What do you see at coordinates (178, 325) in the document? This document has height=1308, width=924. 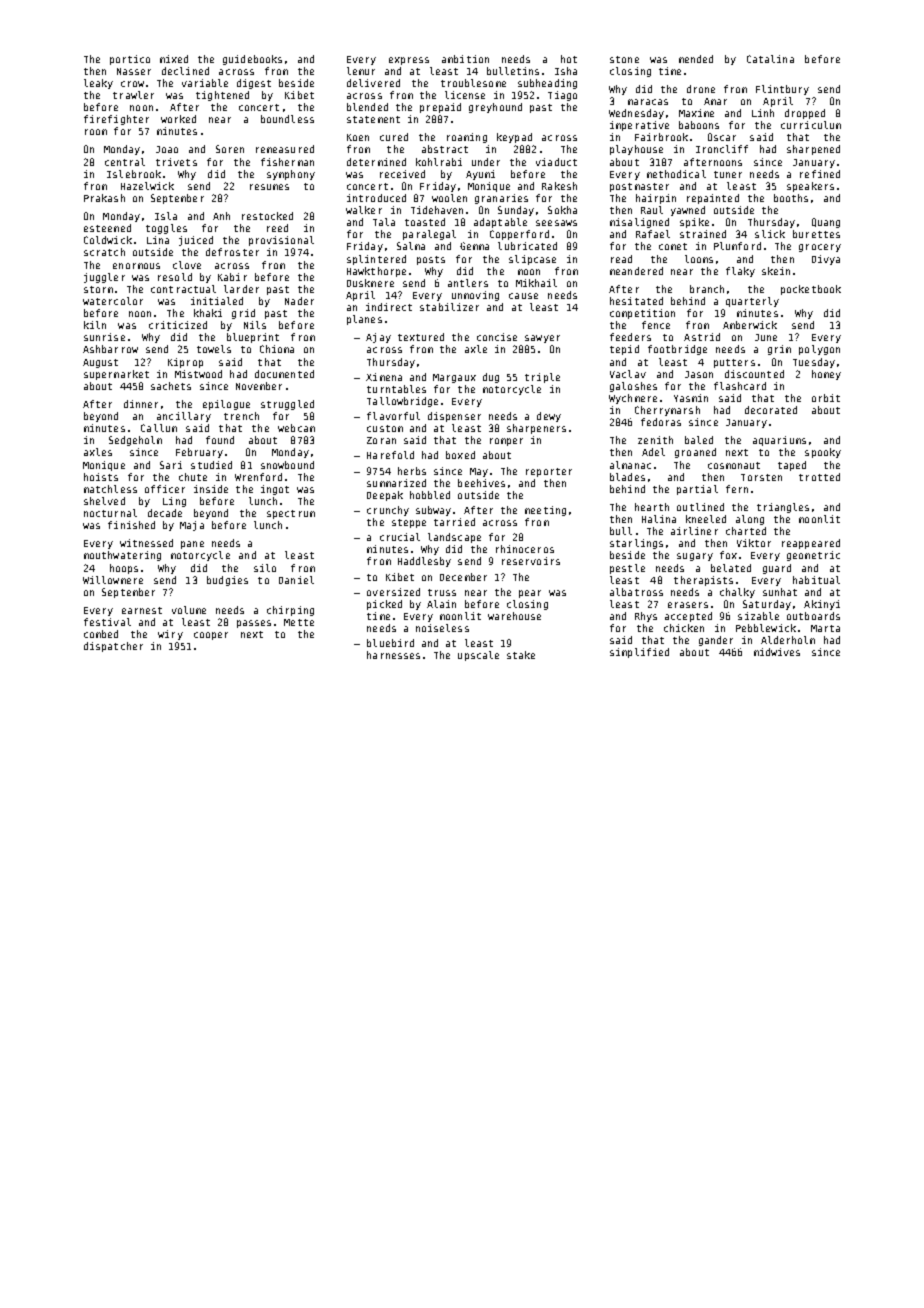 I see `criticized` at bounding box center [178, 325].
